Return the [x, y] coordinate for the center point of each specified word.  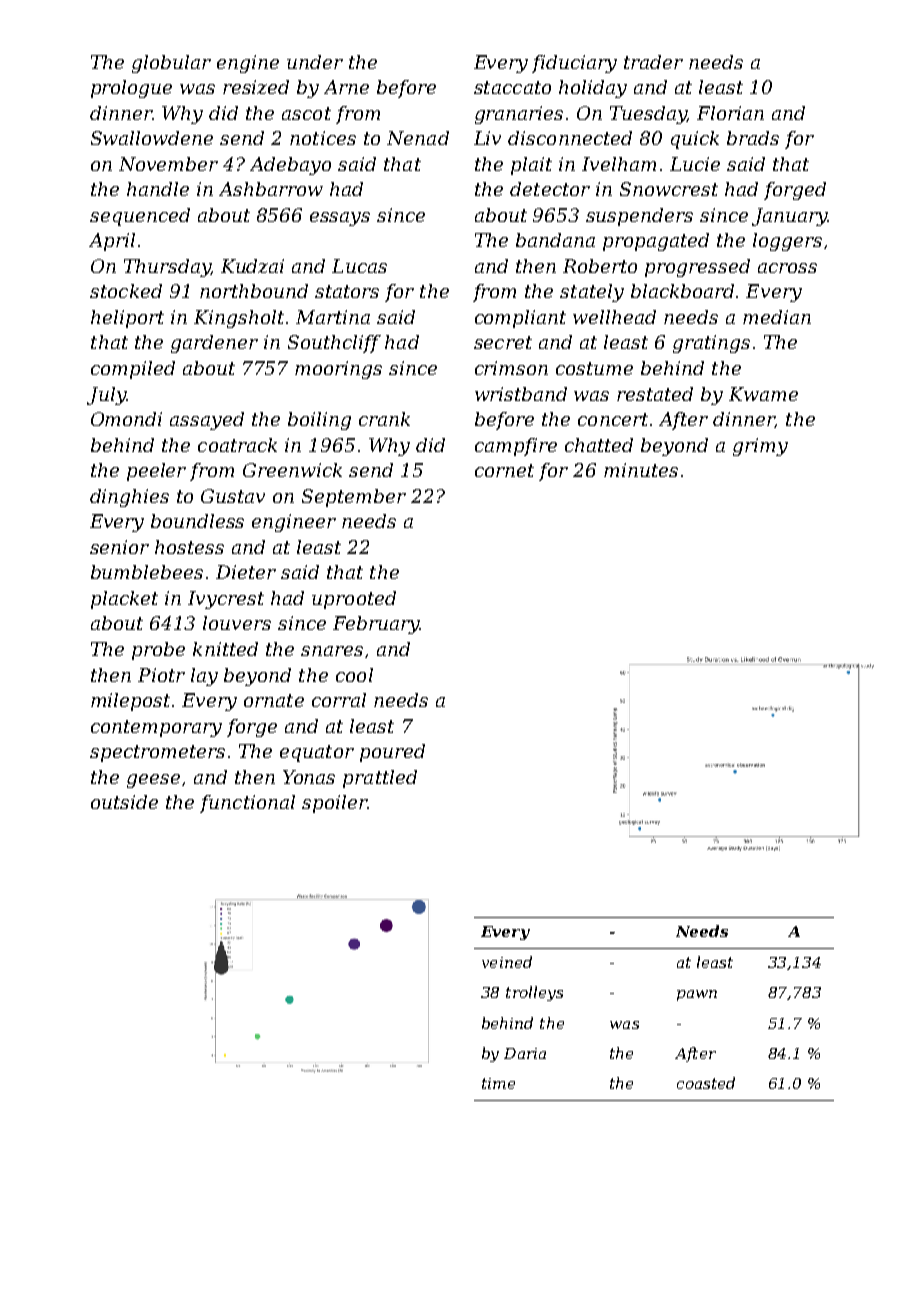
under [315, 62]
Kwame [763, 394]
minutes [641, 470]
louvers [237, 623]
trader [653, 62]
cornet [504, 470]
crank [384, 419]
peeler [156, 472]
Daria [525, 1053]
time [498, 1083]
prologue [131, 89]
